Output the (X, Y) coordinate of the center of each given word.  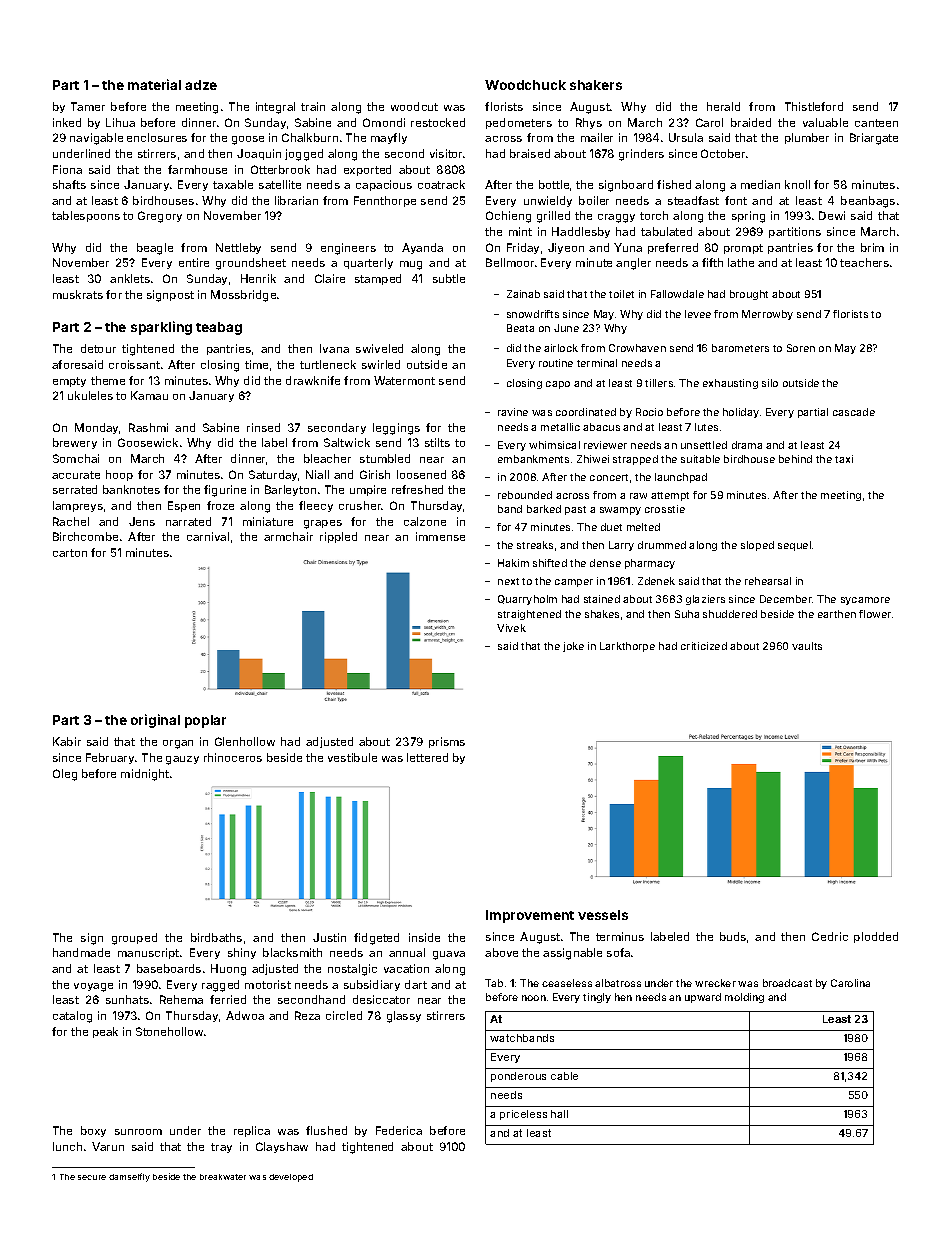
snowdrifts (533, 314)
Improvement (530, 916)
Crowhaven (637, 348)
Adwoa (245, 1015)
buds (733, 936)
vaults (807, 646)
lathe (741, 262)
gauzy (182, 760)
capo (558, 385)
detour (98, 348)
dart (416, 984)
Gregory (160, 217)
